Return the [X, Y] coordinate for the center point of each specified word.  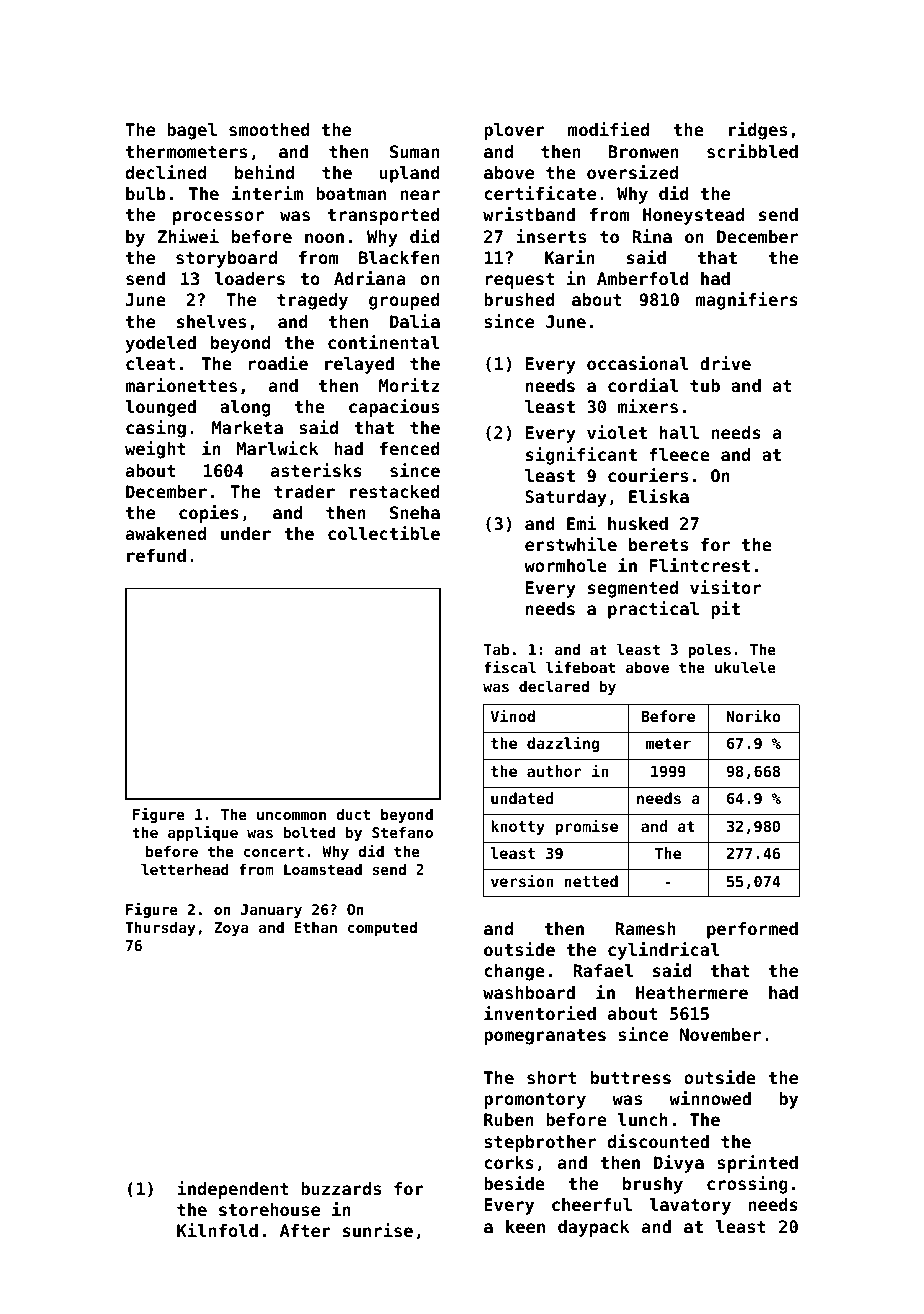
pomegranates [545, 1037]
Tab [496, 649]
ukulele [745, 667]
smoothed [269, 129]
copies [209, 514]
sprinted [757, 1164]
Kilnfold [217, 1230]
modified [608, 129]
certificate [540, 193]
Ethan [315, 927]
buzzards [341, 1188]
